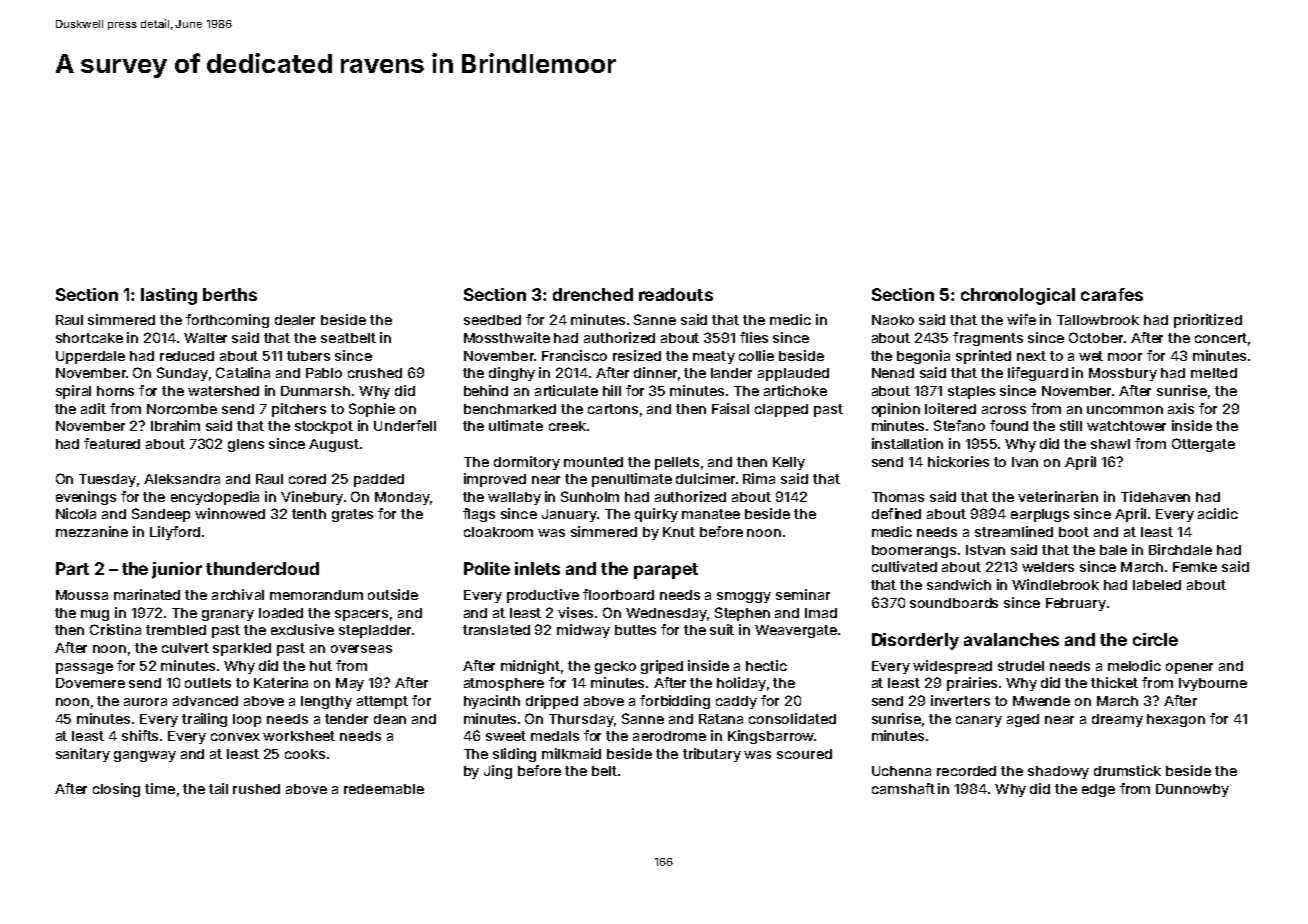  What do you see at coordinates (147, 594) in the page?
I see `marinated` at bounding box center [147, 594].
